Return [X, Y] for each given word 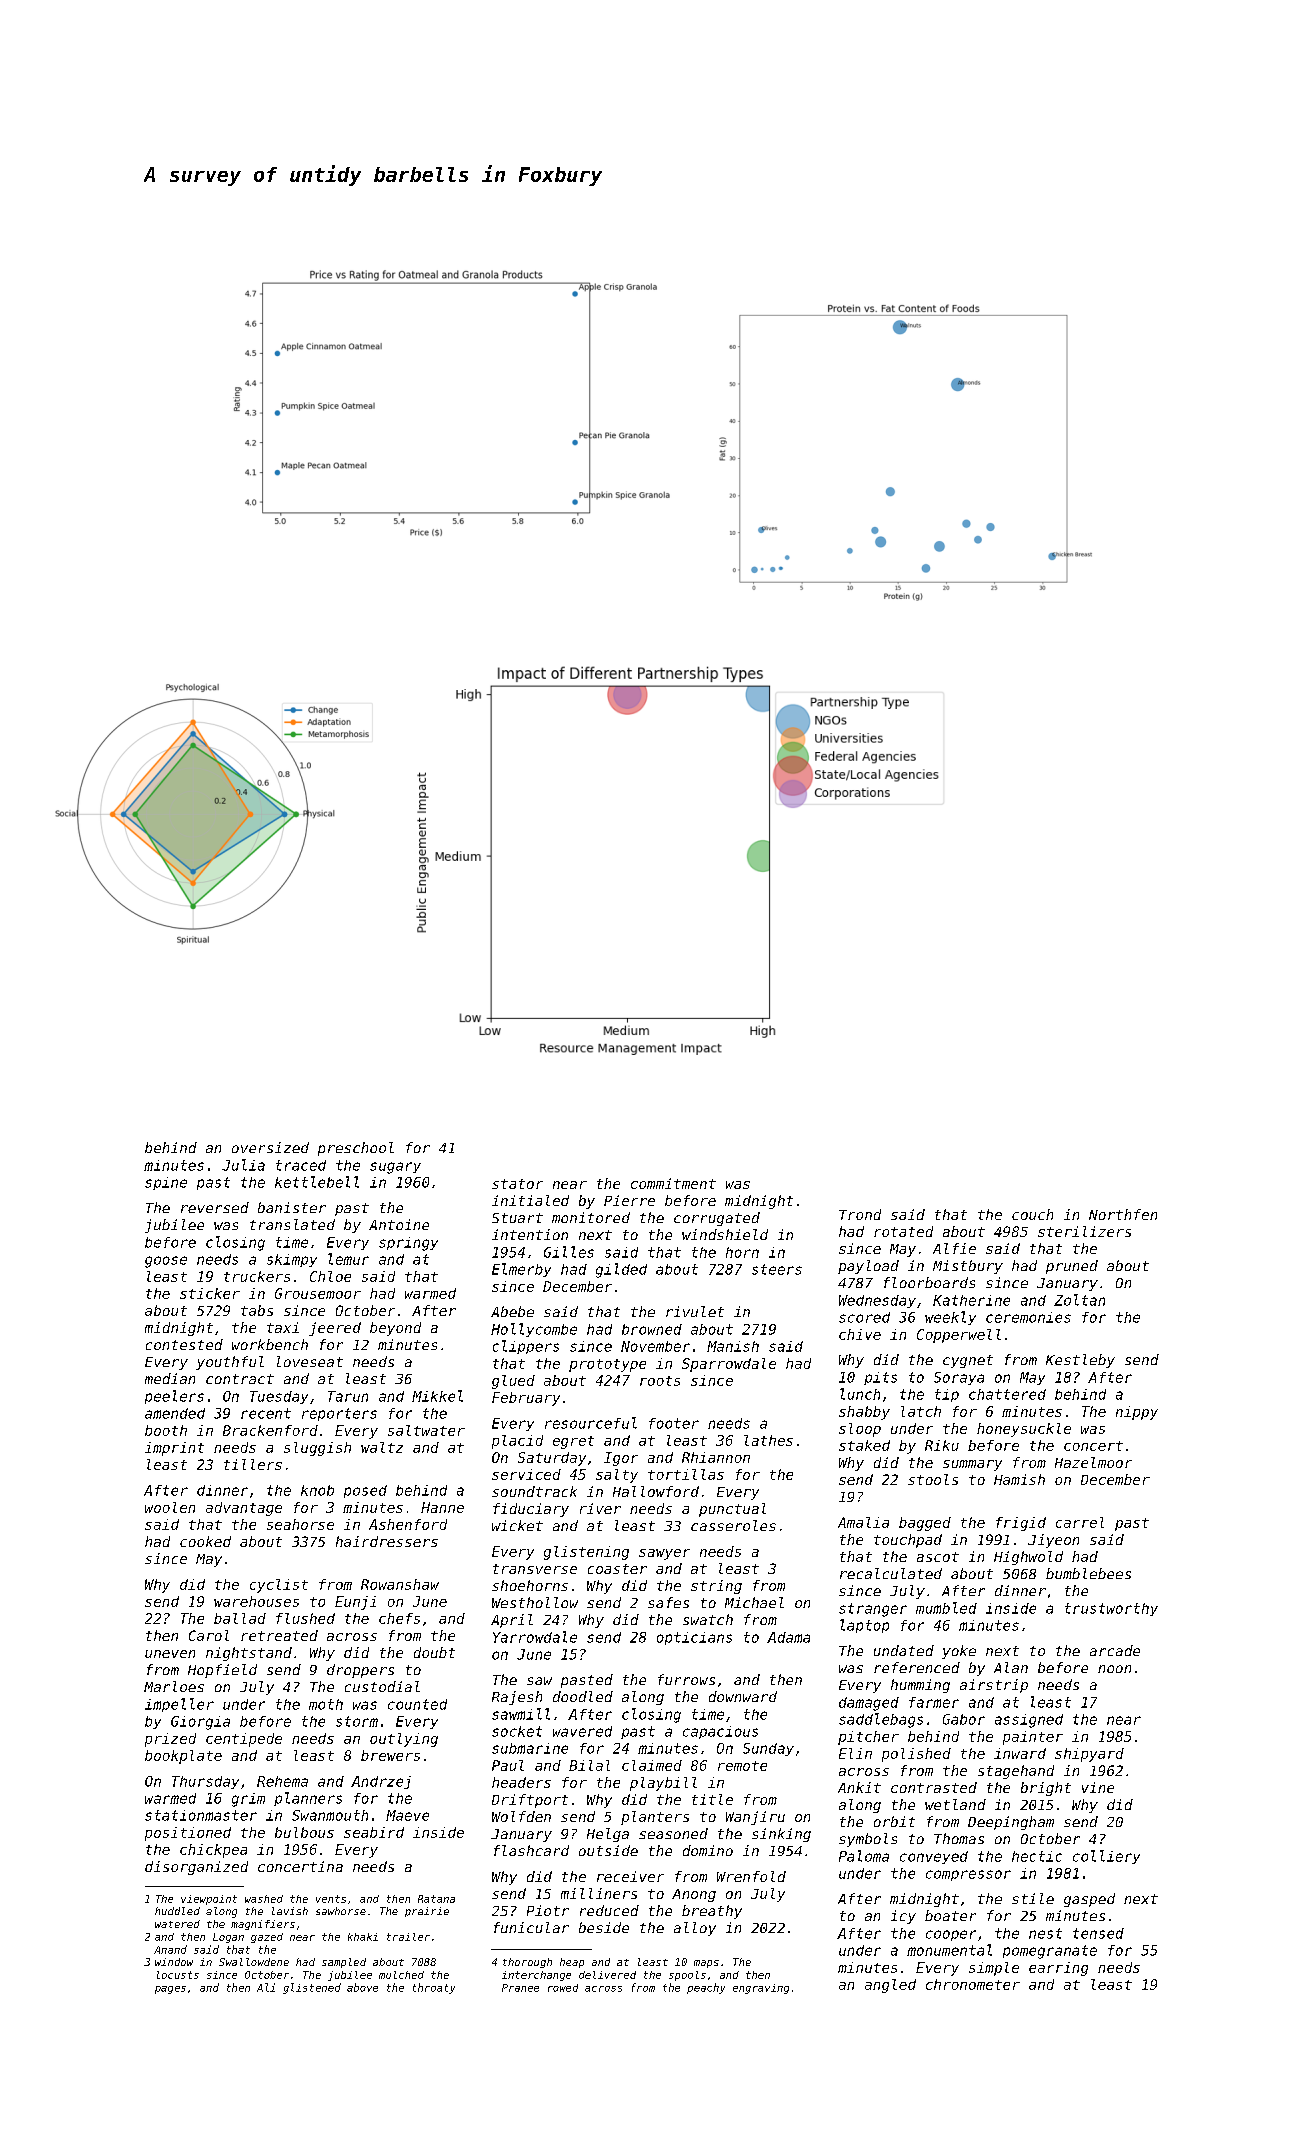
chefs [399, 1618]
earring [1058, 1969]
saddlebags [881, 1720]
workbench [270, 1344]
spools [687, 1976]
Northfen [1123, 1214]
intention [530, 1234]
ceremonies [1028, 1317]
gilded [621, 1270]
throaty [434, 1988]
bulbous [304, 1832]
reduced [609, 1910]
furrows [686, 1679]
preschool [356, 1149]
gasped [1089, 1900]
